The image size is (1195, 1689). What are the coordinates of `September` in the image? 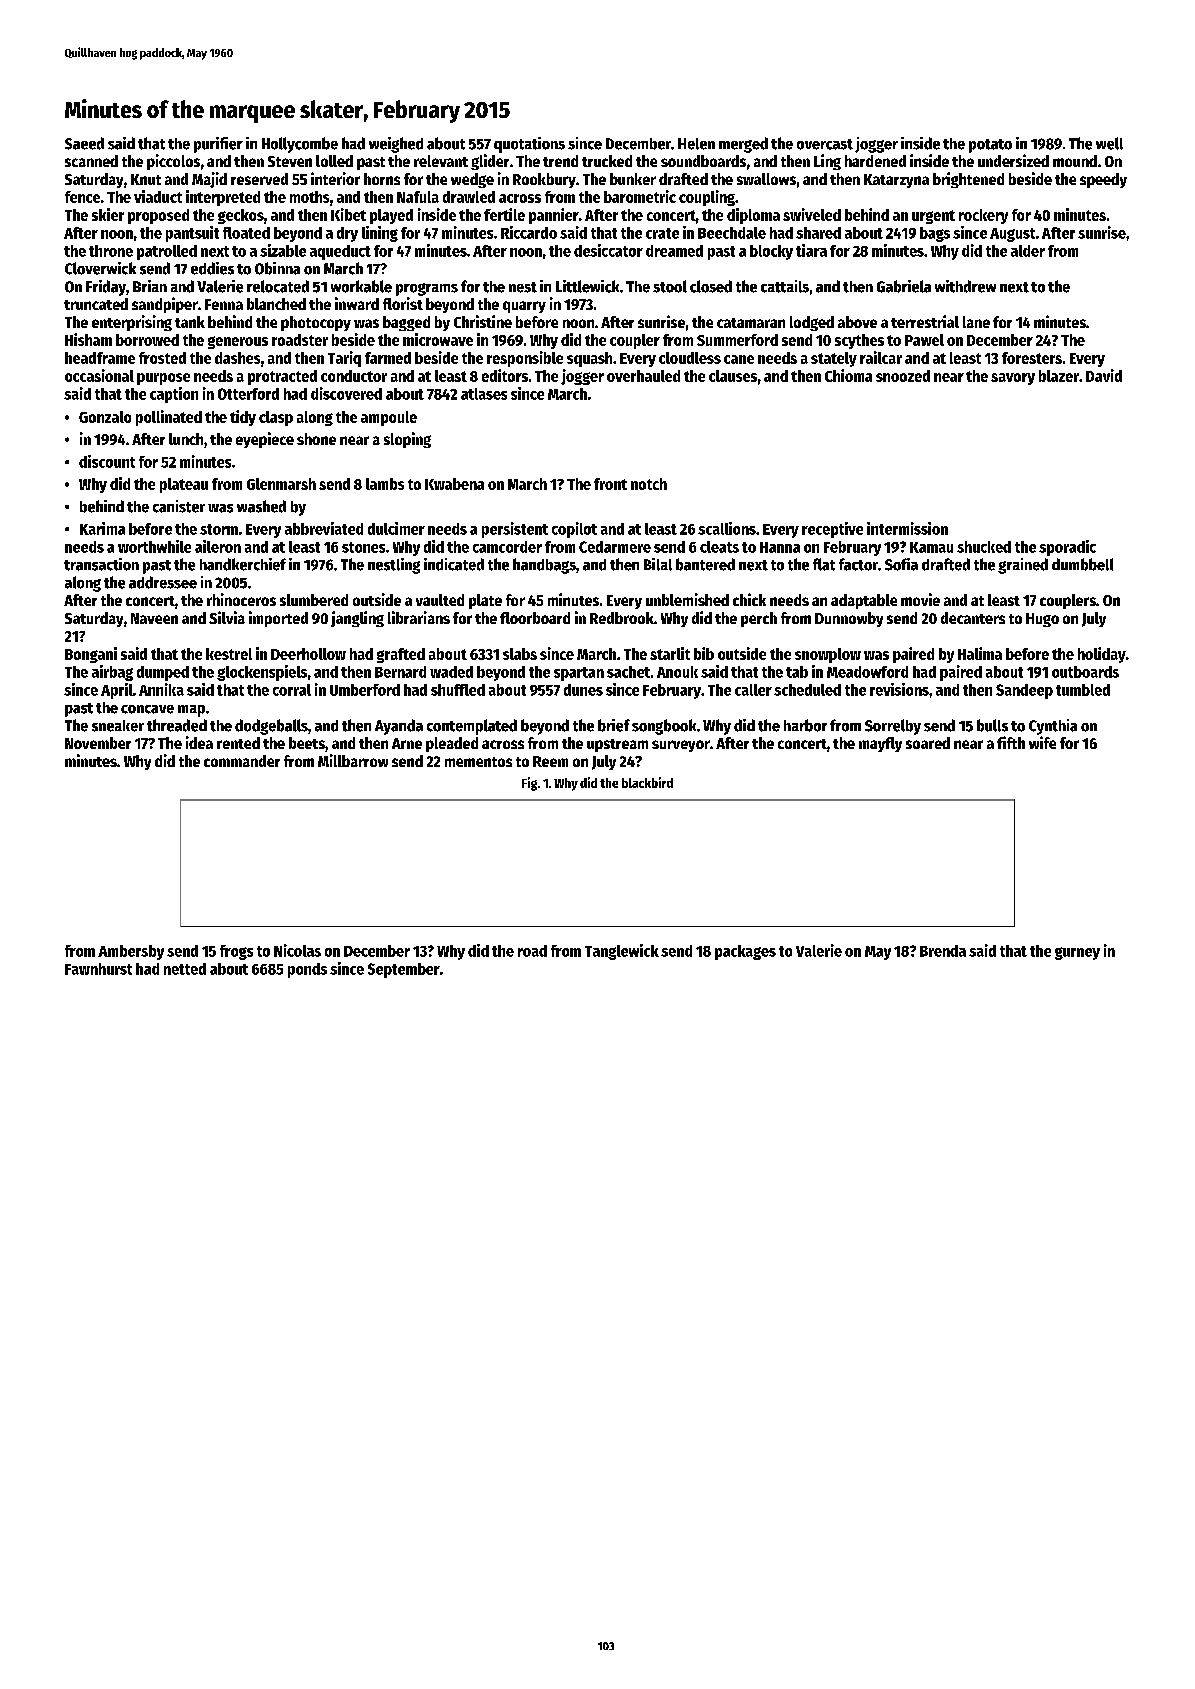 It's located at (404, 970).
